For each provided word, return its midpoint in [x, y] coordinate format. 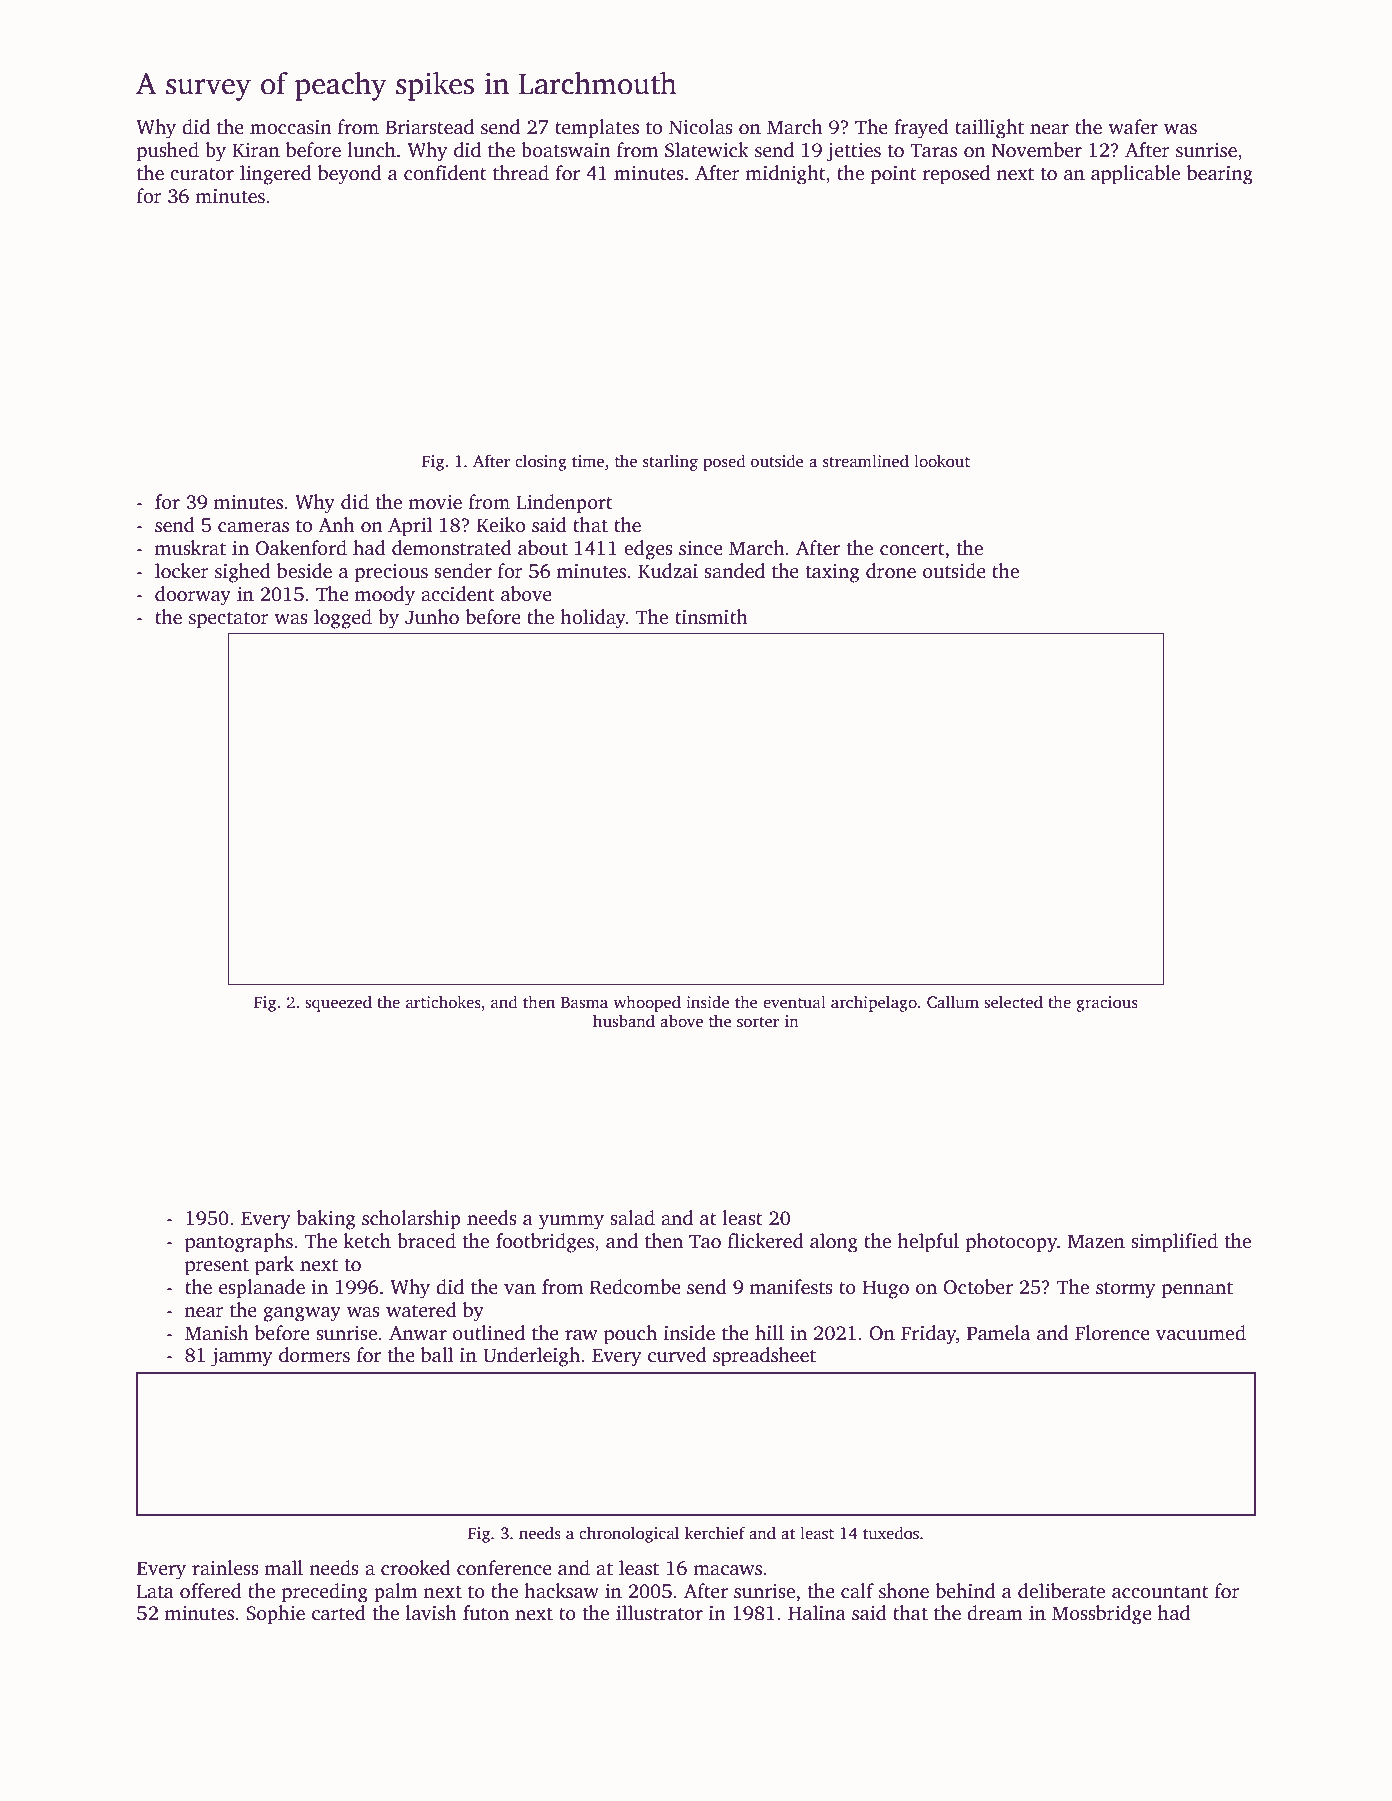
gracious [1107, 1004]
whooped [647, 1003]
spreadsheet [764, 1357]
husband [624, 1021]
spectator [229, 620]
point [894, 175]
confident [445, 173]
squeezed [338, 1003]
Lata [155, 1591]
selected [1013, 1002]
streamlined [866, 461]
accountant [1160, 1592]
